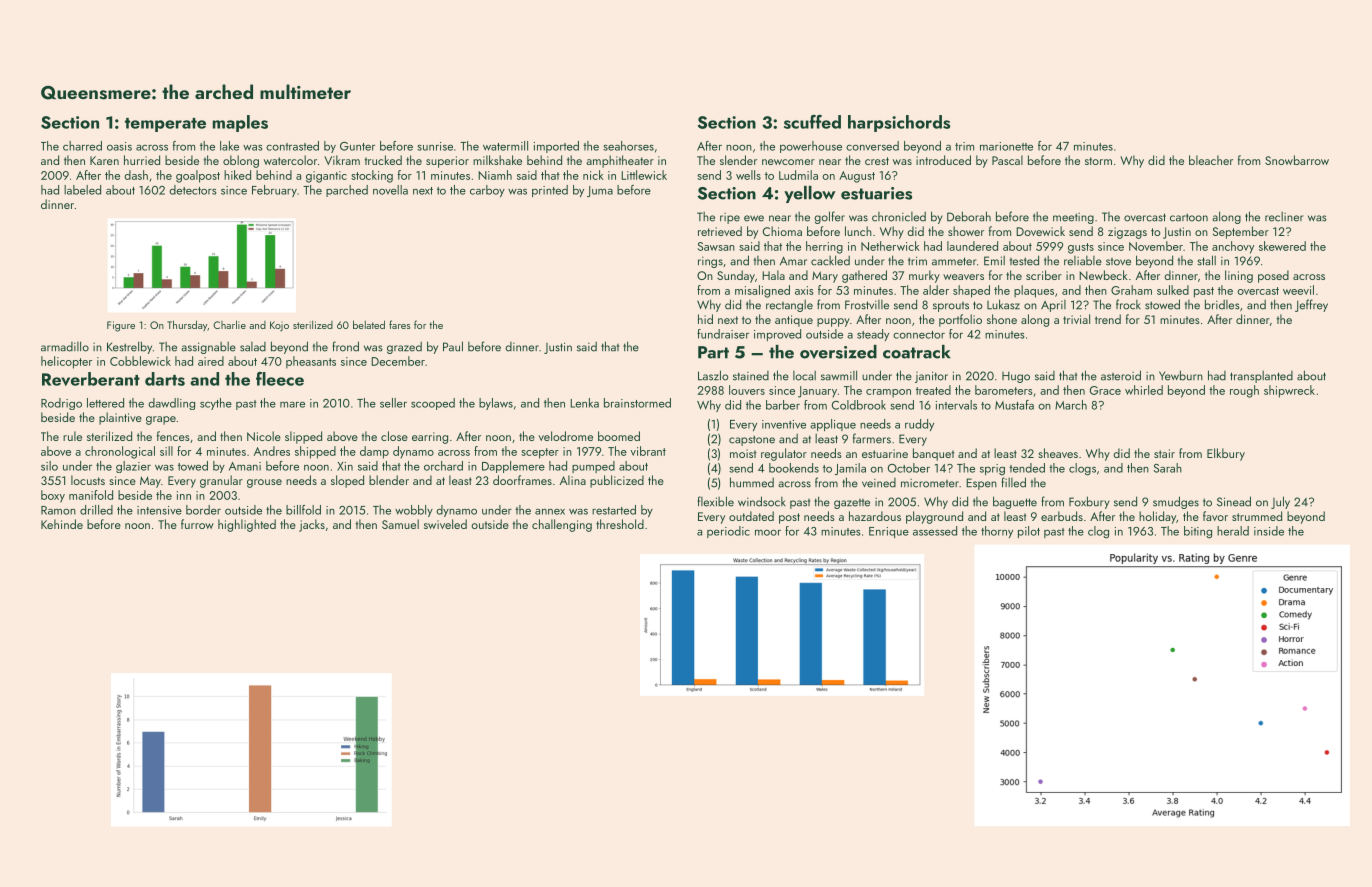  Describe the element at coordinates (954, 261) in the image. I see `ammeter` at that location.
